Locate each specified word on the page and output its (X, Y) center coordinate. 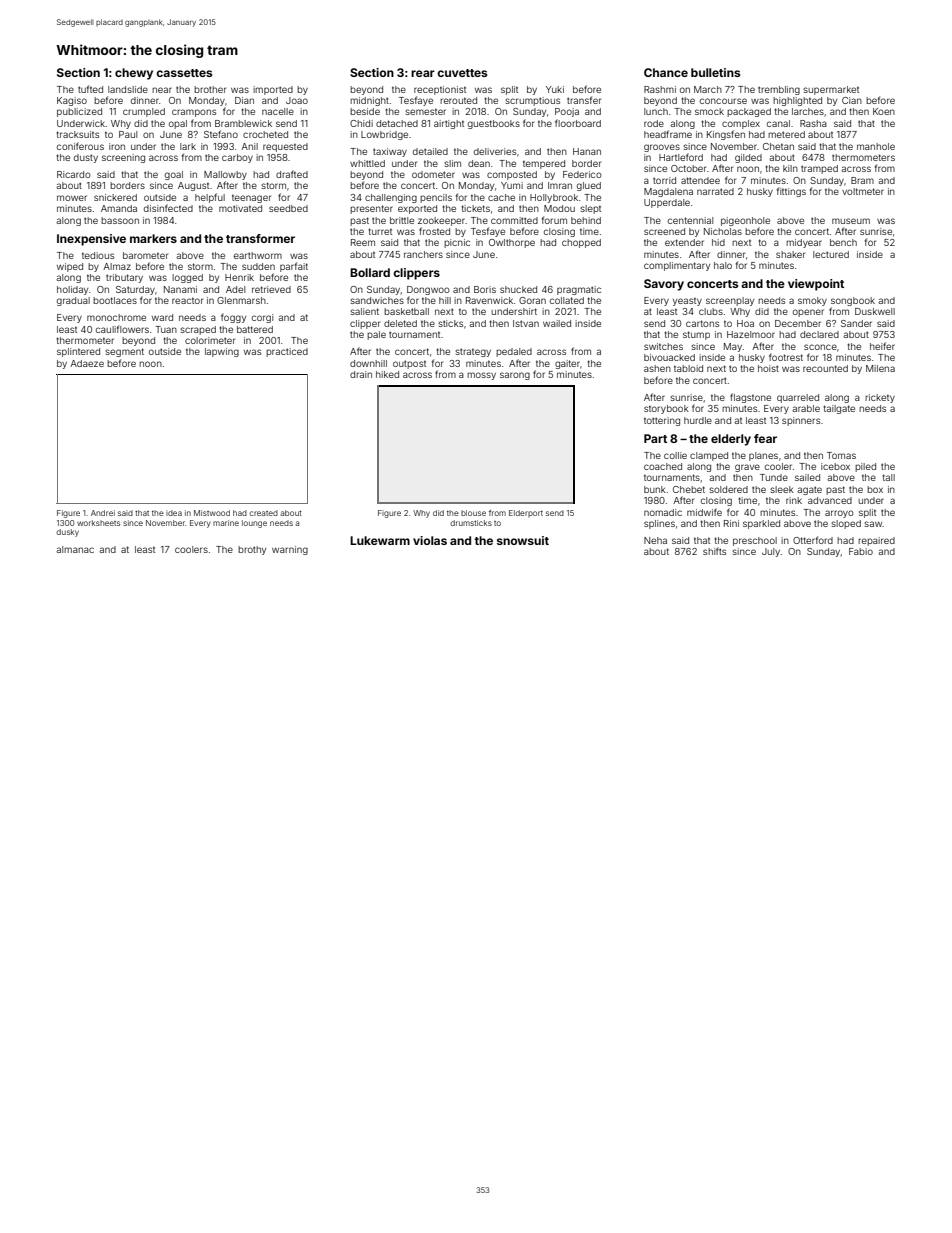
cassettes (184, 73)
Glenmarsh (241, 300)
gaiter (567, 364)
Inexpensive (91, 240)
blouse (473, 513)
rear (423, 73)
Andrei (103, 513)
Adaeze (87, 363)
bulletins (715, 72)
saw (873, 524)
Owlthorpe (512, 243)
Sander (856, 323)
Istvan (526, 323)
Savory (664, 285)
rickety (880, 398)
